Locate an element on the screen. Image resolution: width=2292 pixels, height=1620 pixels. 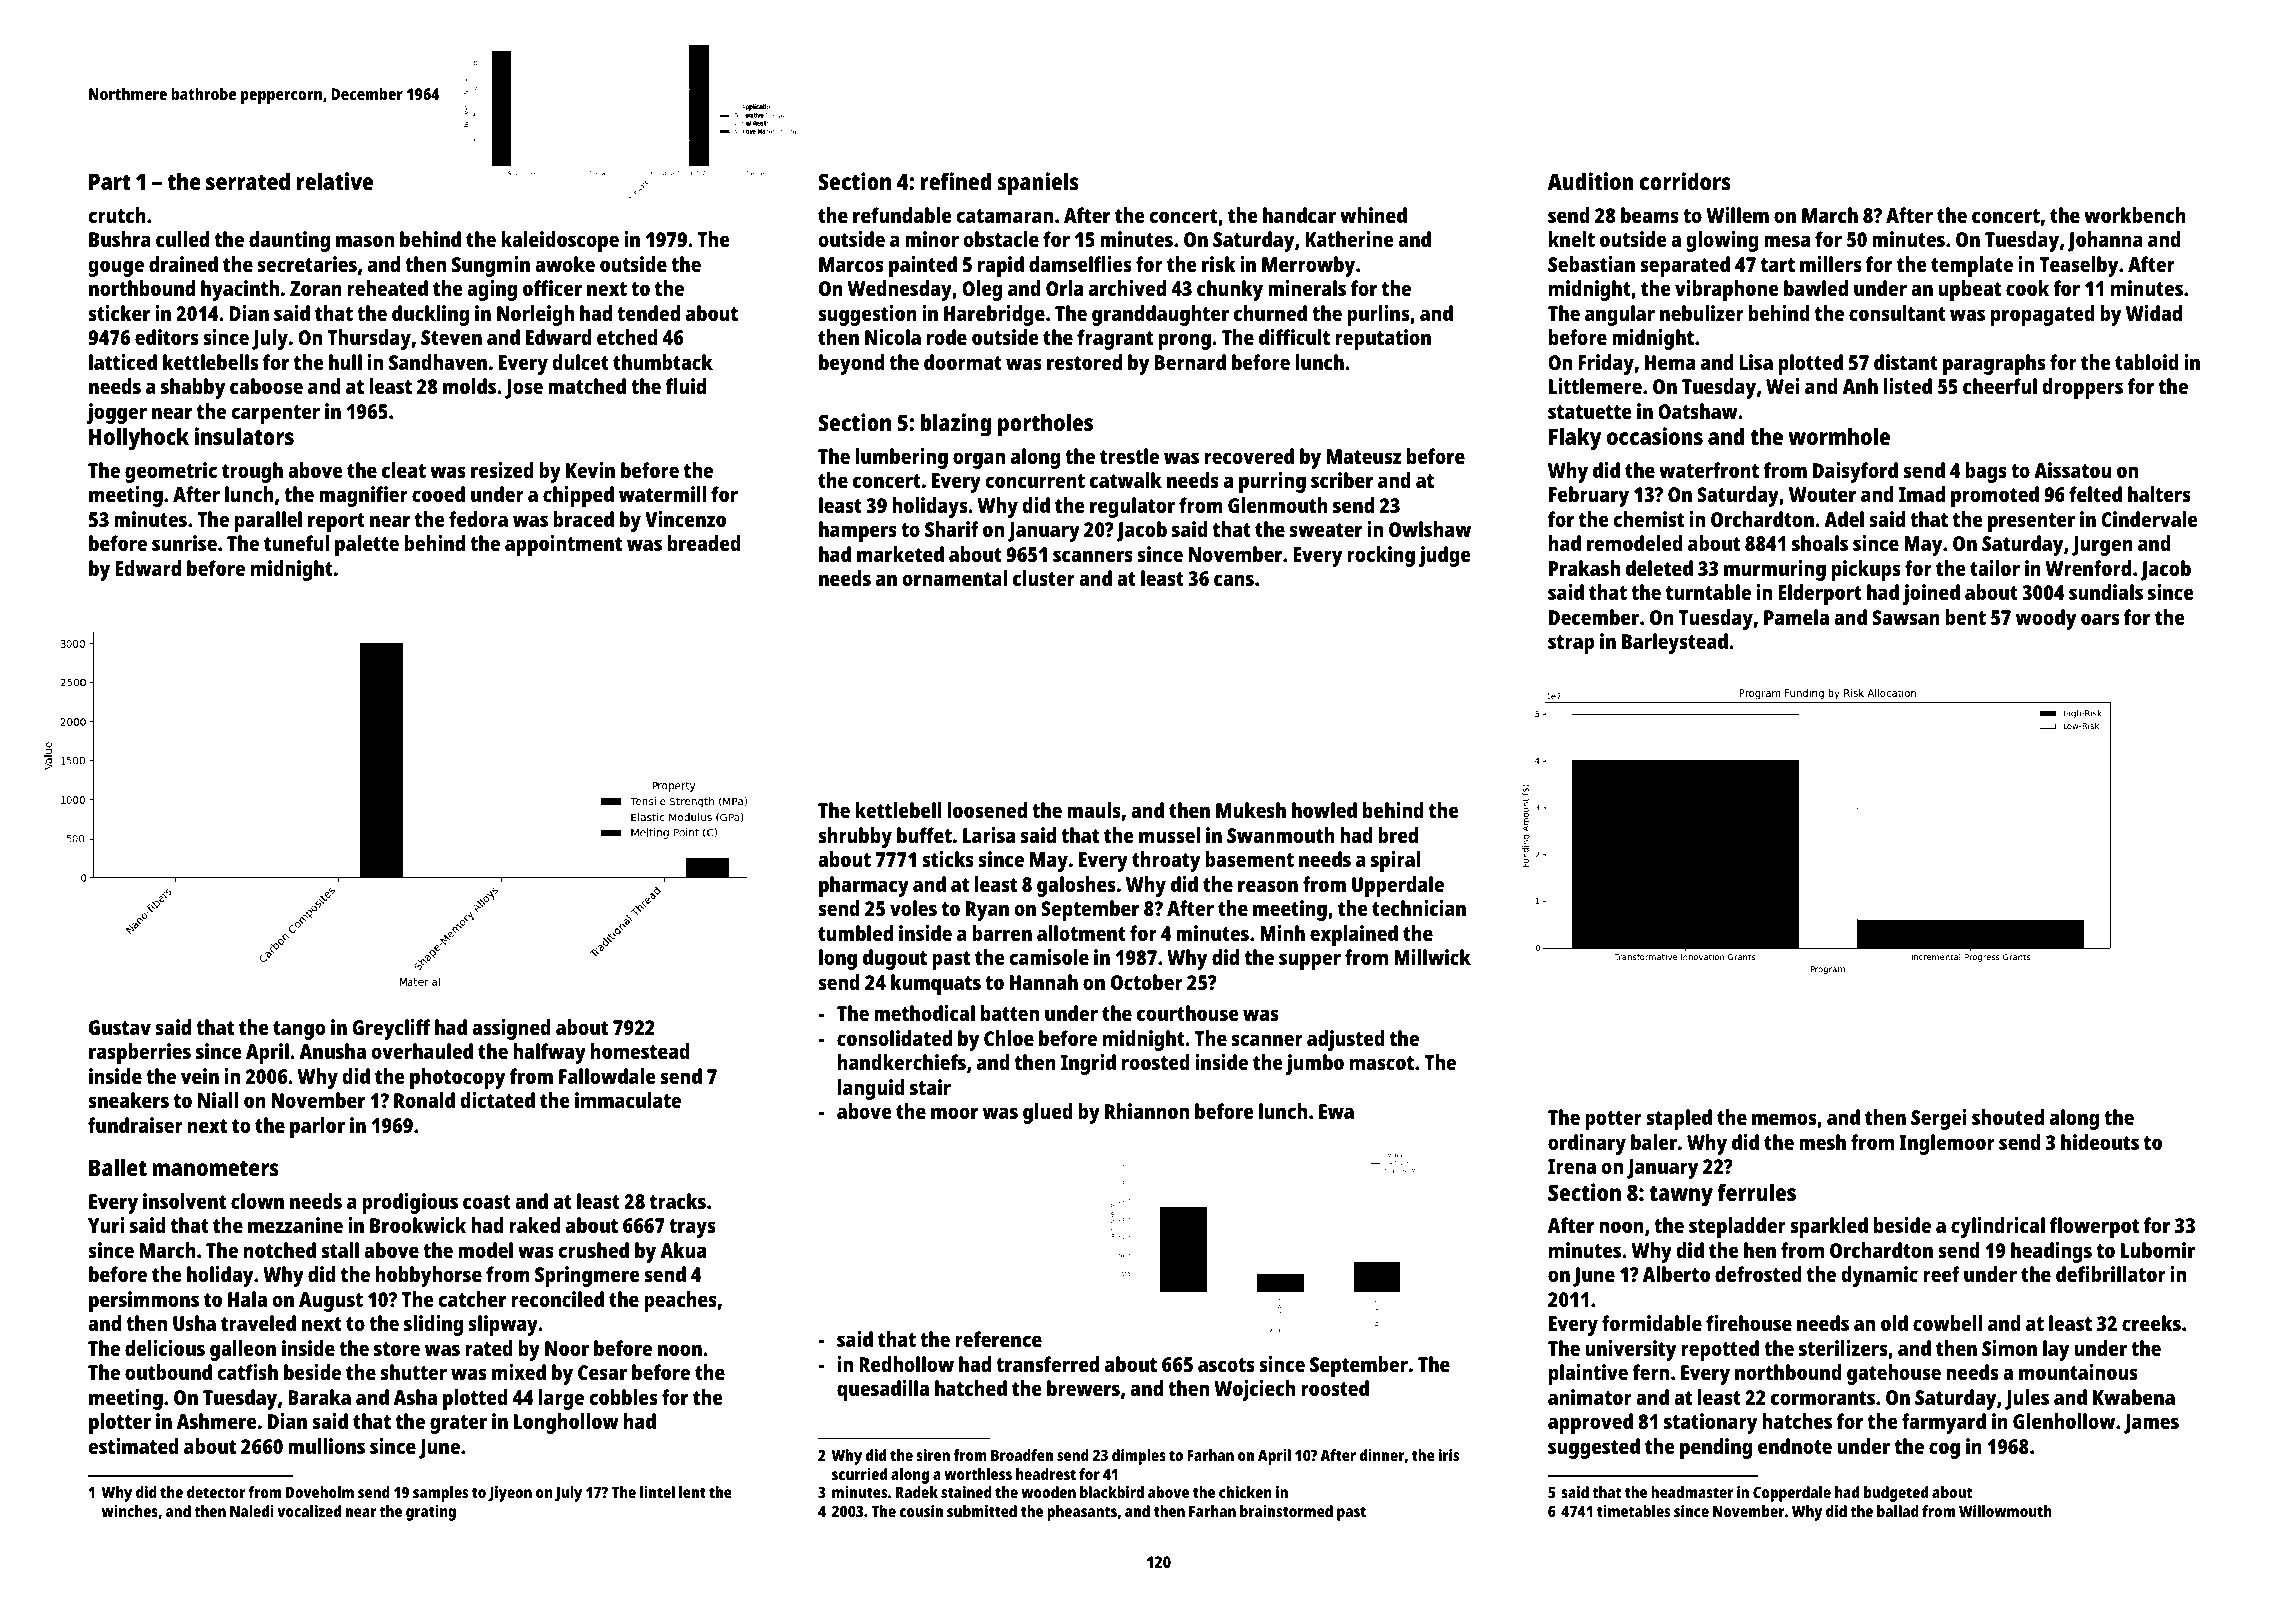
cylindrical is located at coordinates (1998, 1227).
